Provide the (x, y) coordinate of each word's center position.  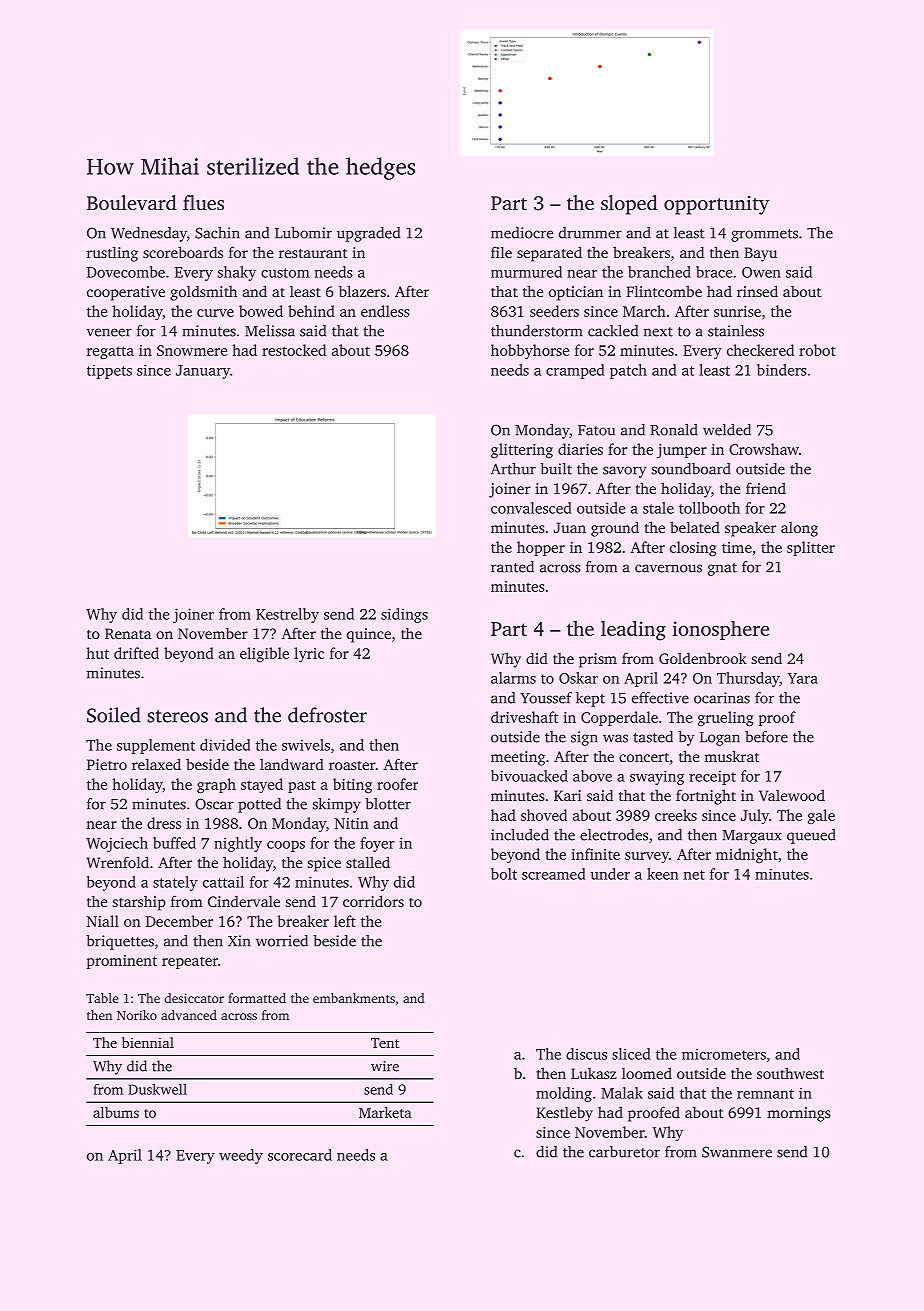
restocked (294, 350)
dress (164, 823)
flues (203, 202)
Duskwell (157, 1089)
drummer (590, 233)
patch (628, 371)
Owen (761, 272)
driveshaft (524, 717)
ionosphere (721, 630)
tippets (109, 371)
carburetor (624, 1152)
